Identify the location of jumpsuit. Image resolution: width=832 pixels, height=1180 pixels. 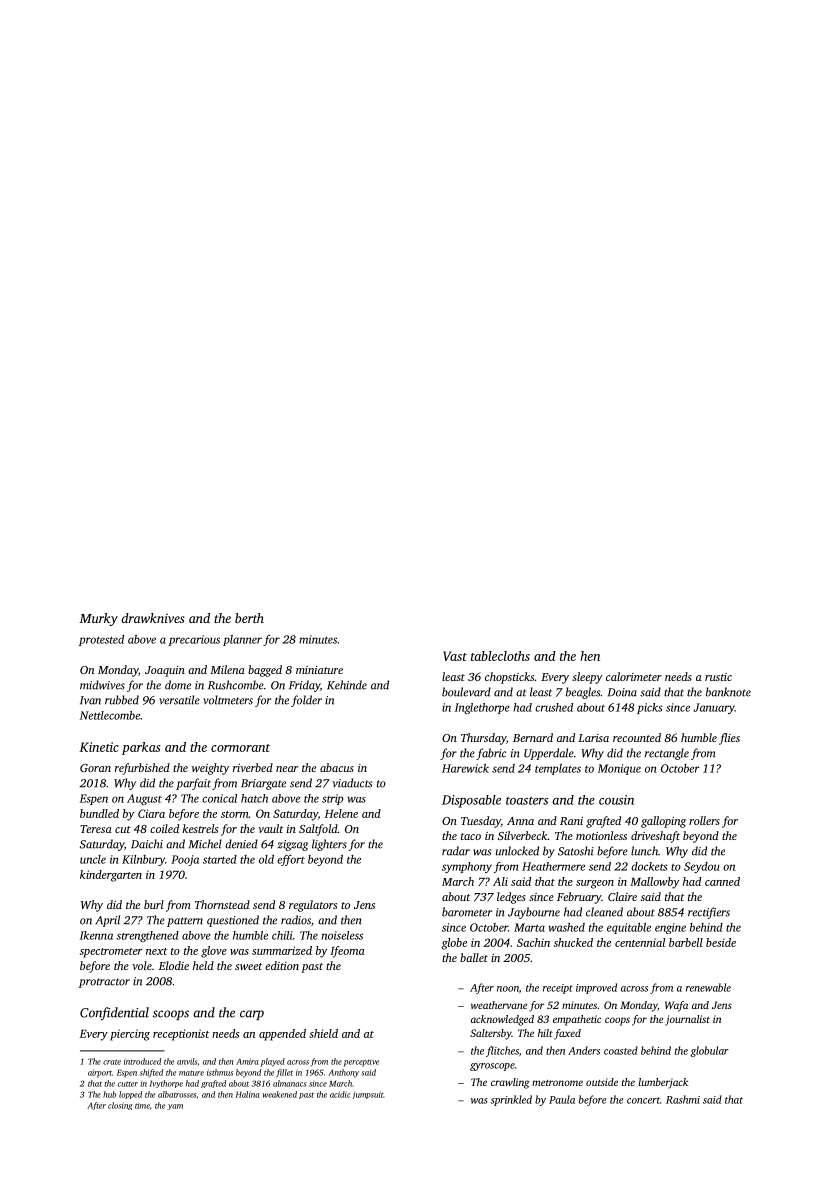
(368, 1095).
